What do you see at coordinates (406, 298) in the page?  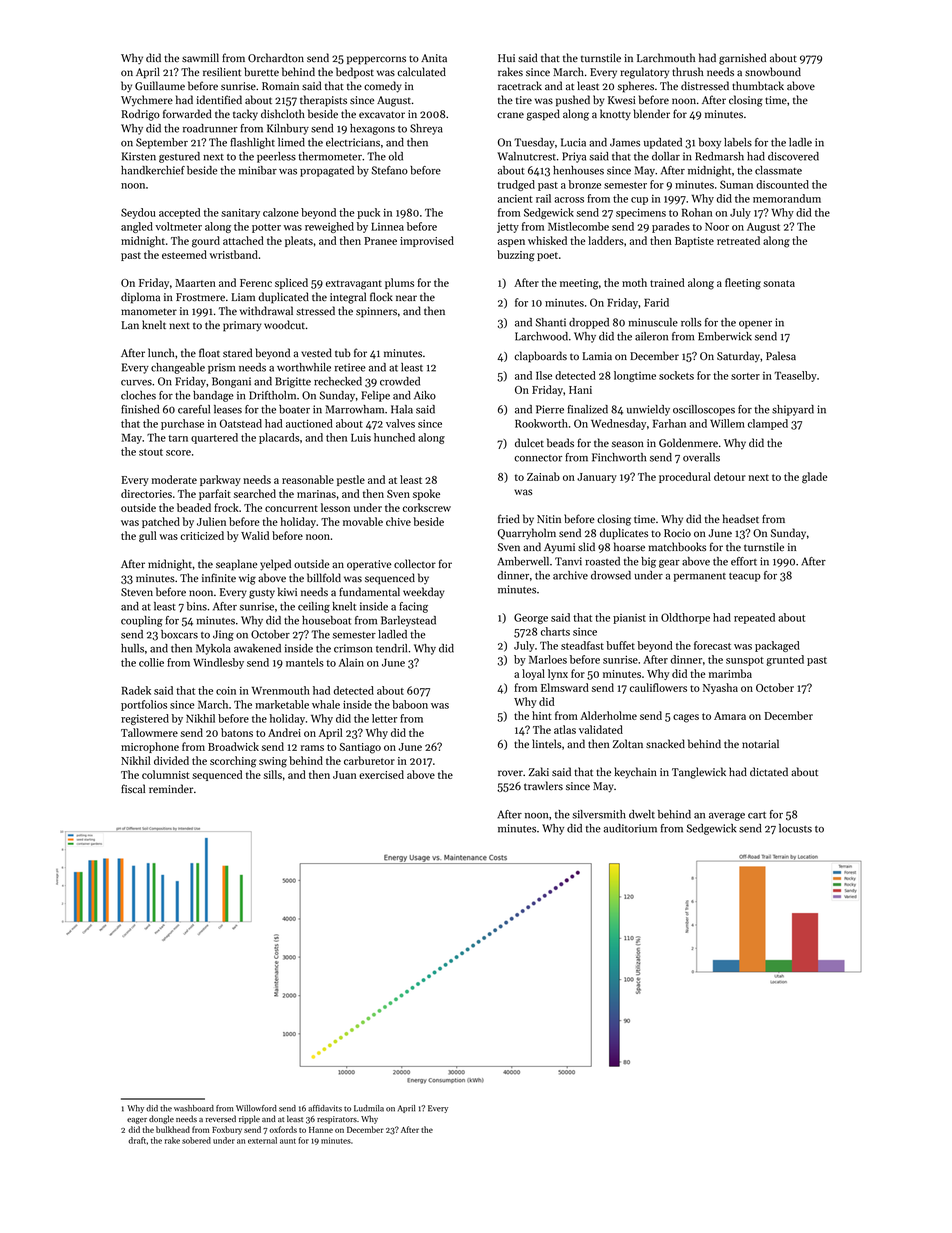 I see `near` at bounding box center [406, 298].
